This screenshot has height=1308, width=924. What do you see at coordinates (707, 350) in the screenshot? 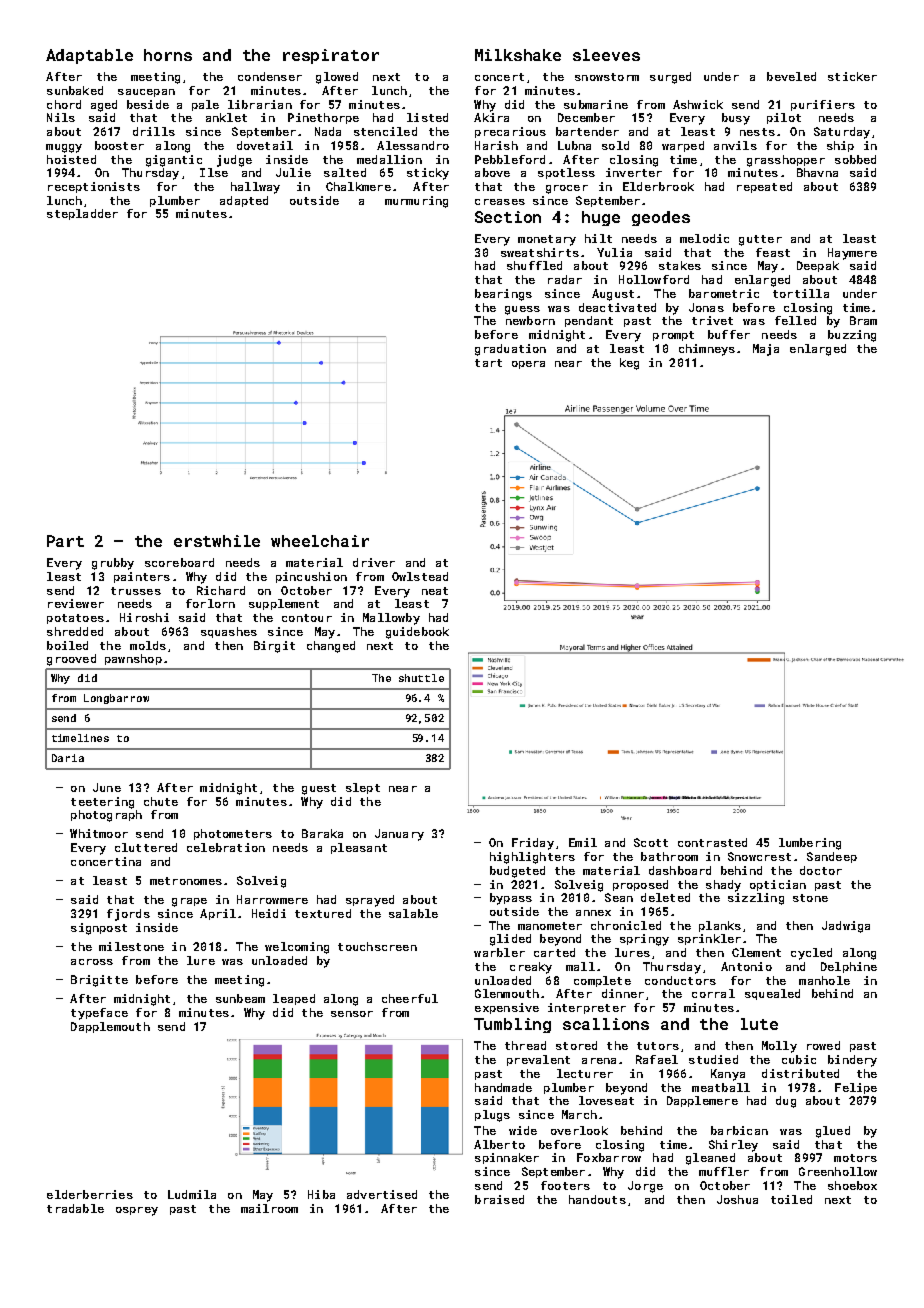
I see `chimneys` at bounding box center [707, 350].
